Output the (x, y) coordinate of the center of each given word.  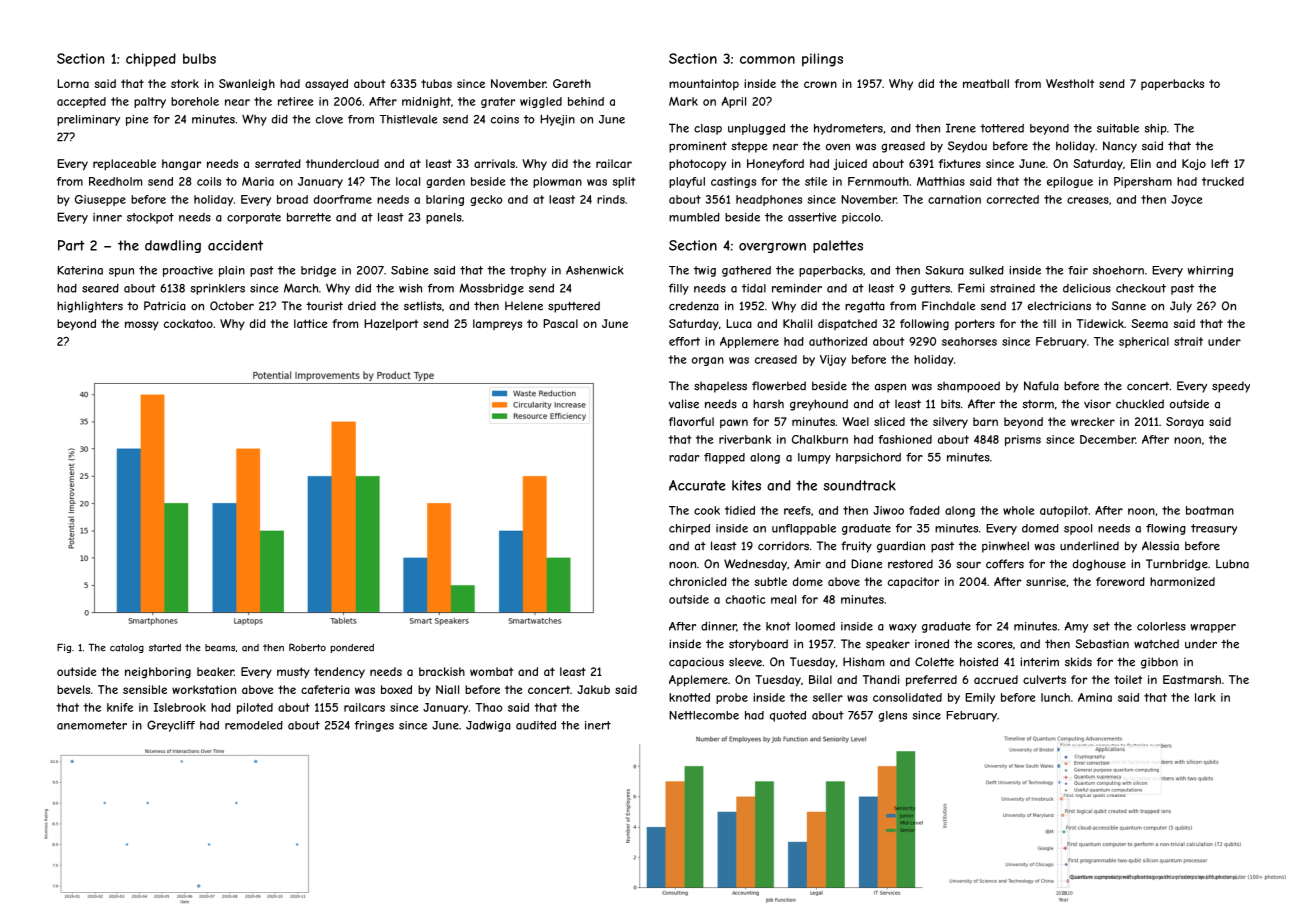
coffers (1005, 564)
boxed (396, 689)
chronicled (698, 581)
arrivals (494, 163)
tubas (436, 83)
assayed (326, 85)
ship (1156, 129)
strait (1188, 341)
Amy (1076, 627)
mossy (142, 326)
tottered (1002, 128)
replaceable (124, 165)
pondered (352, 648)
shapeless (720, 387)
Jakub (593, 689)
